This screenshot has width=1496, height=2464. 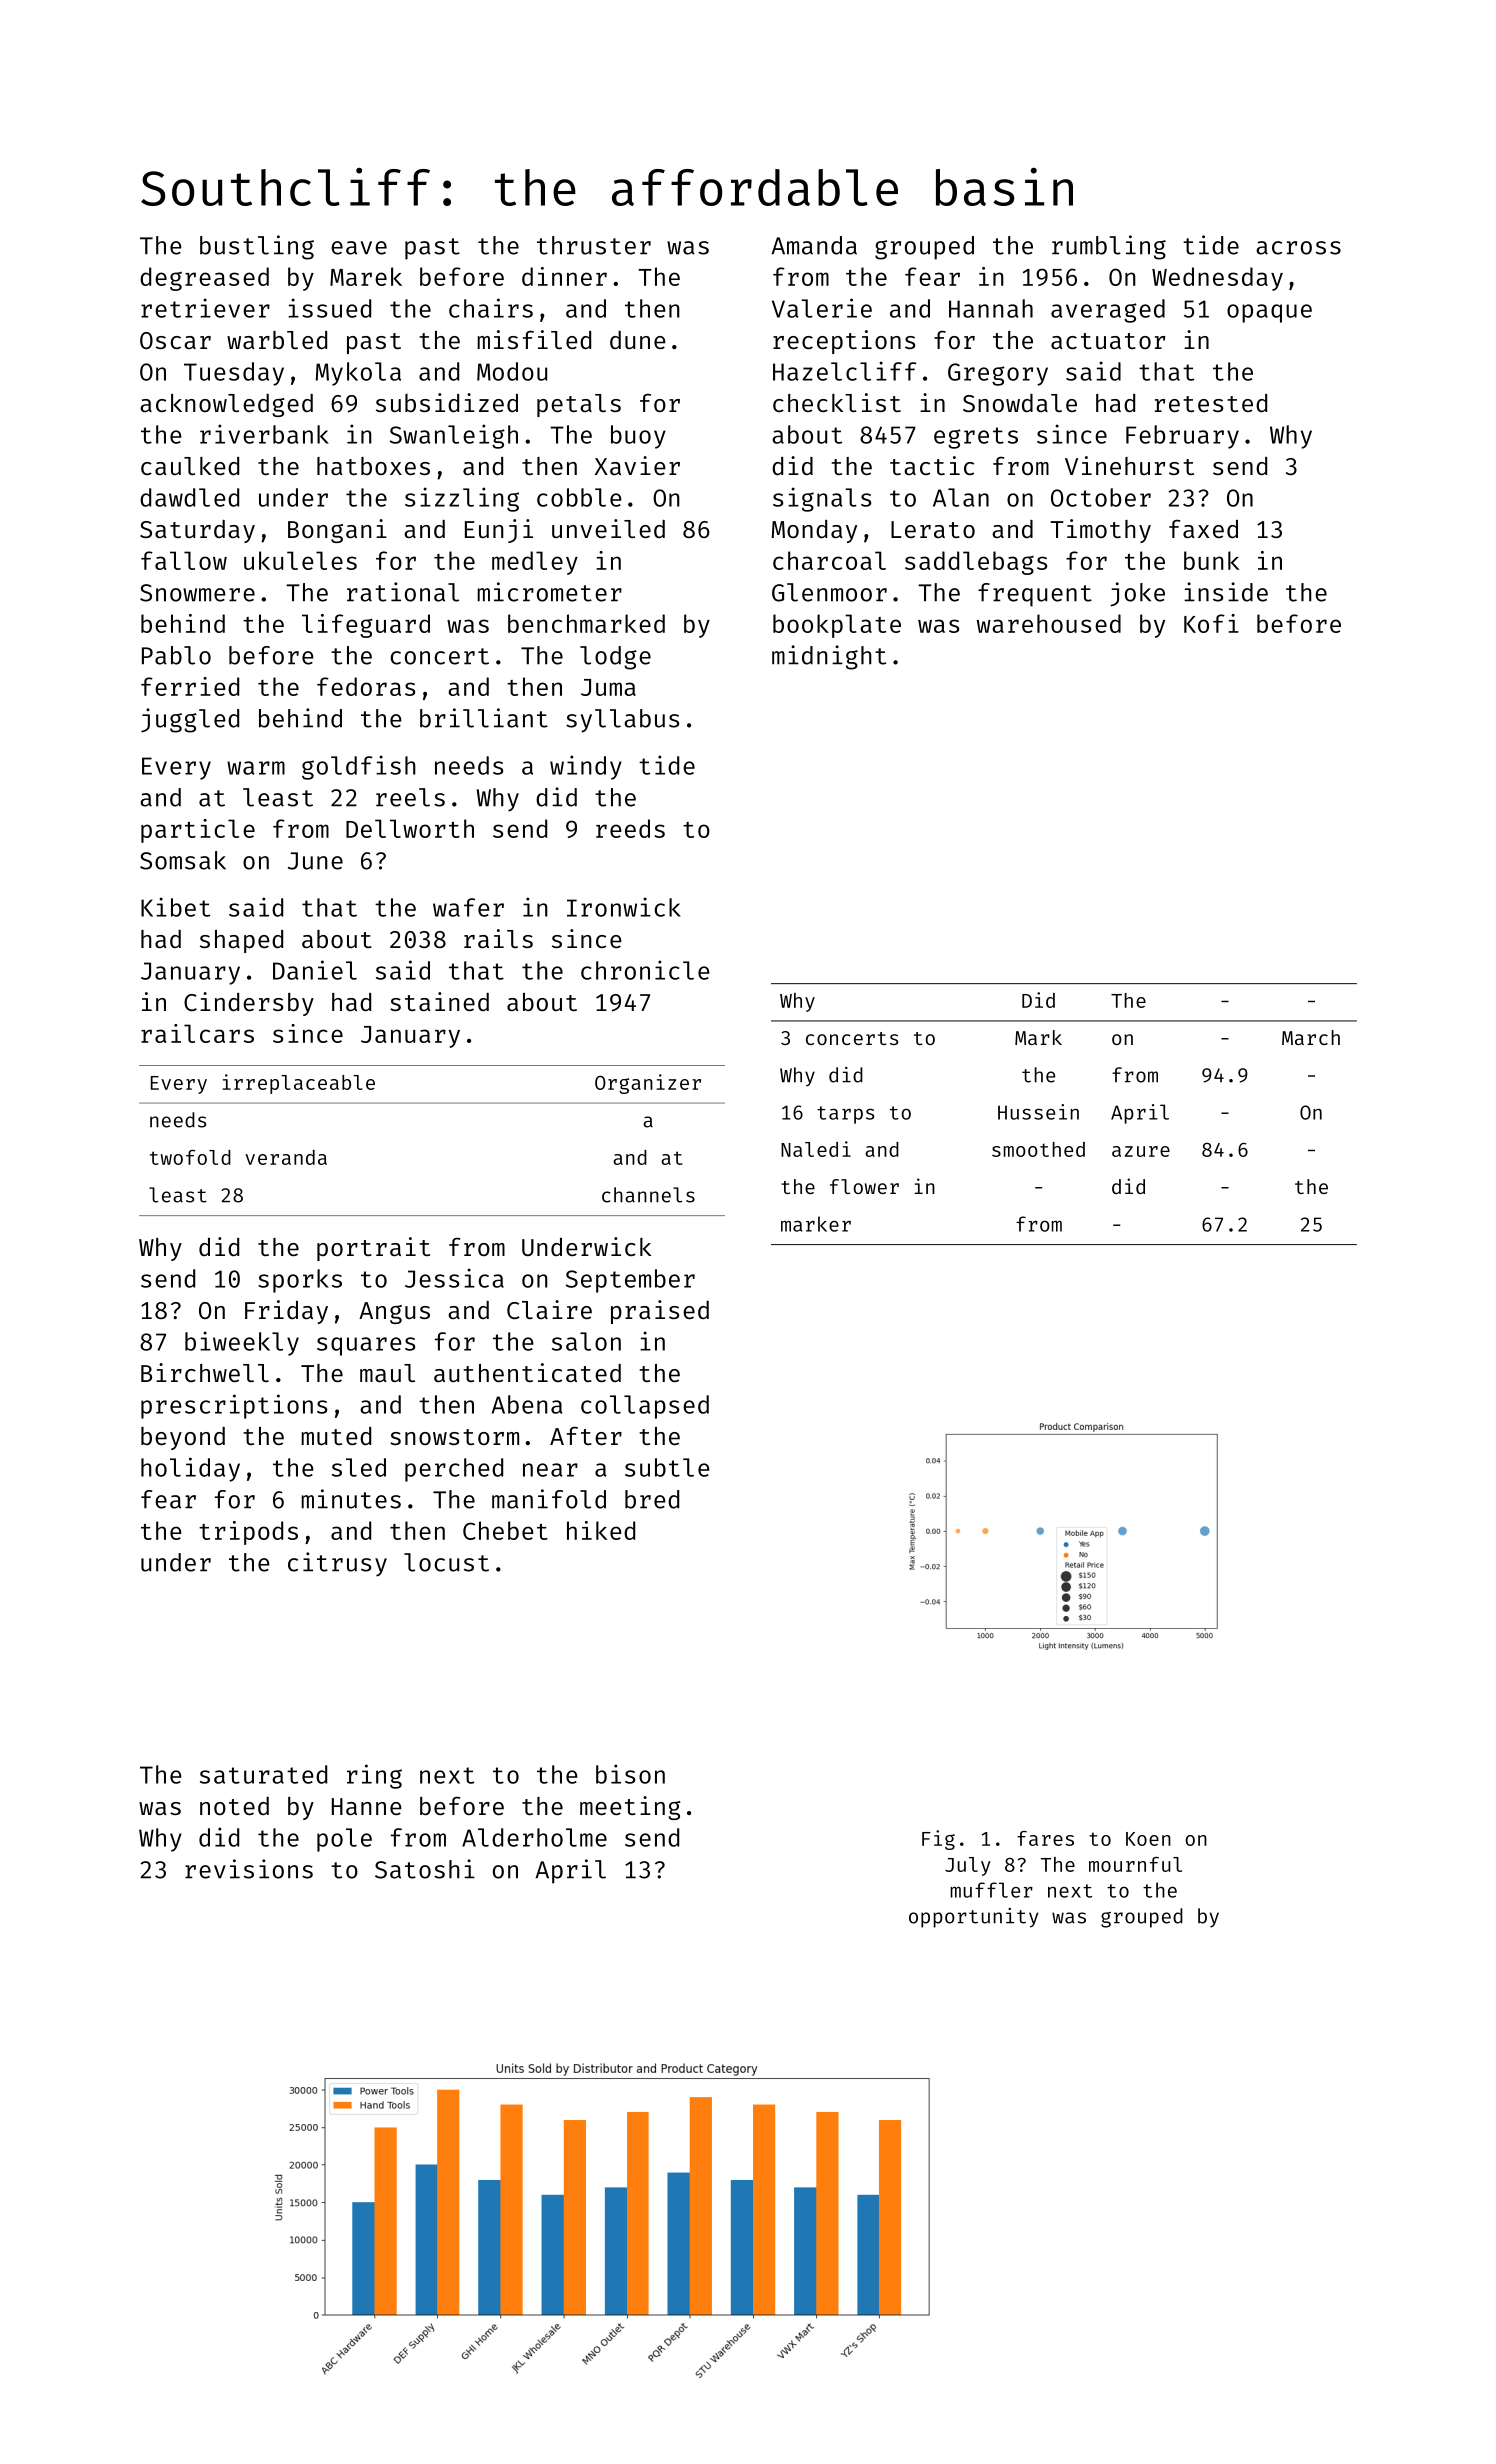 I want to click on retested, so click(x=1211, y=403).
